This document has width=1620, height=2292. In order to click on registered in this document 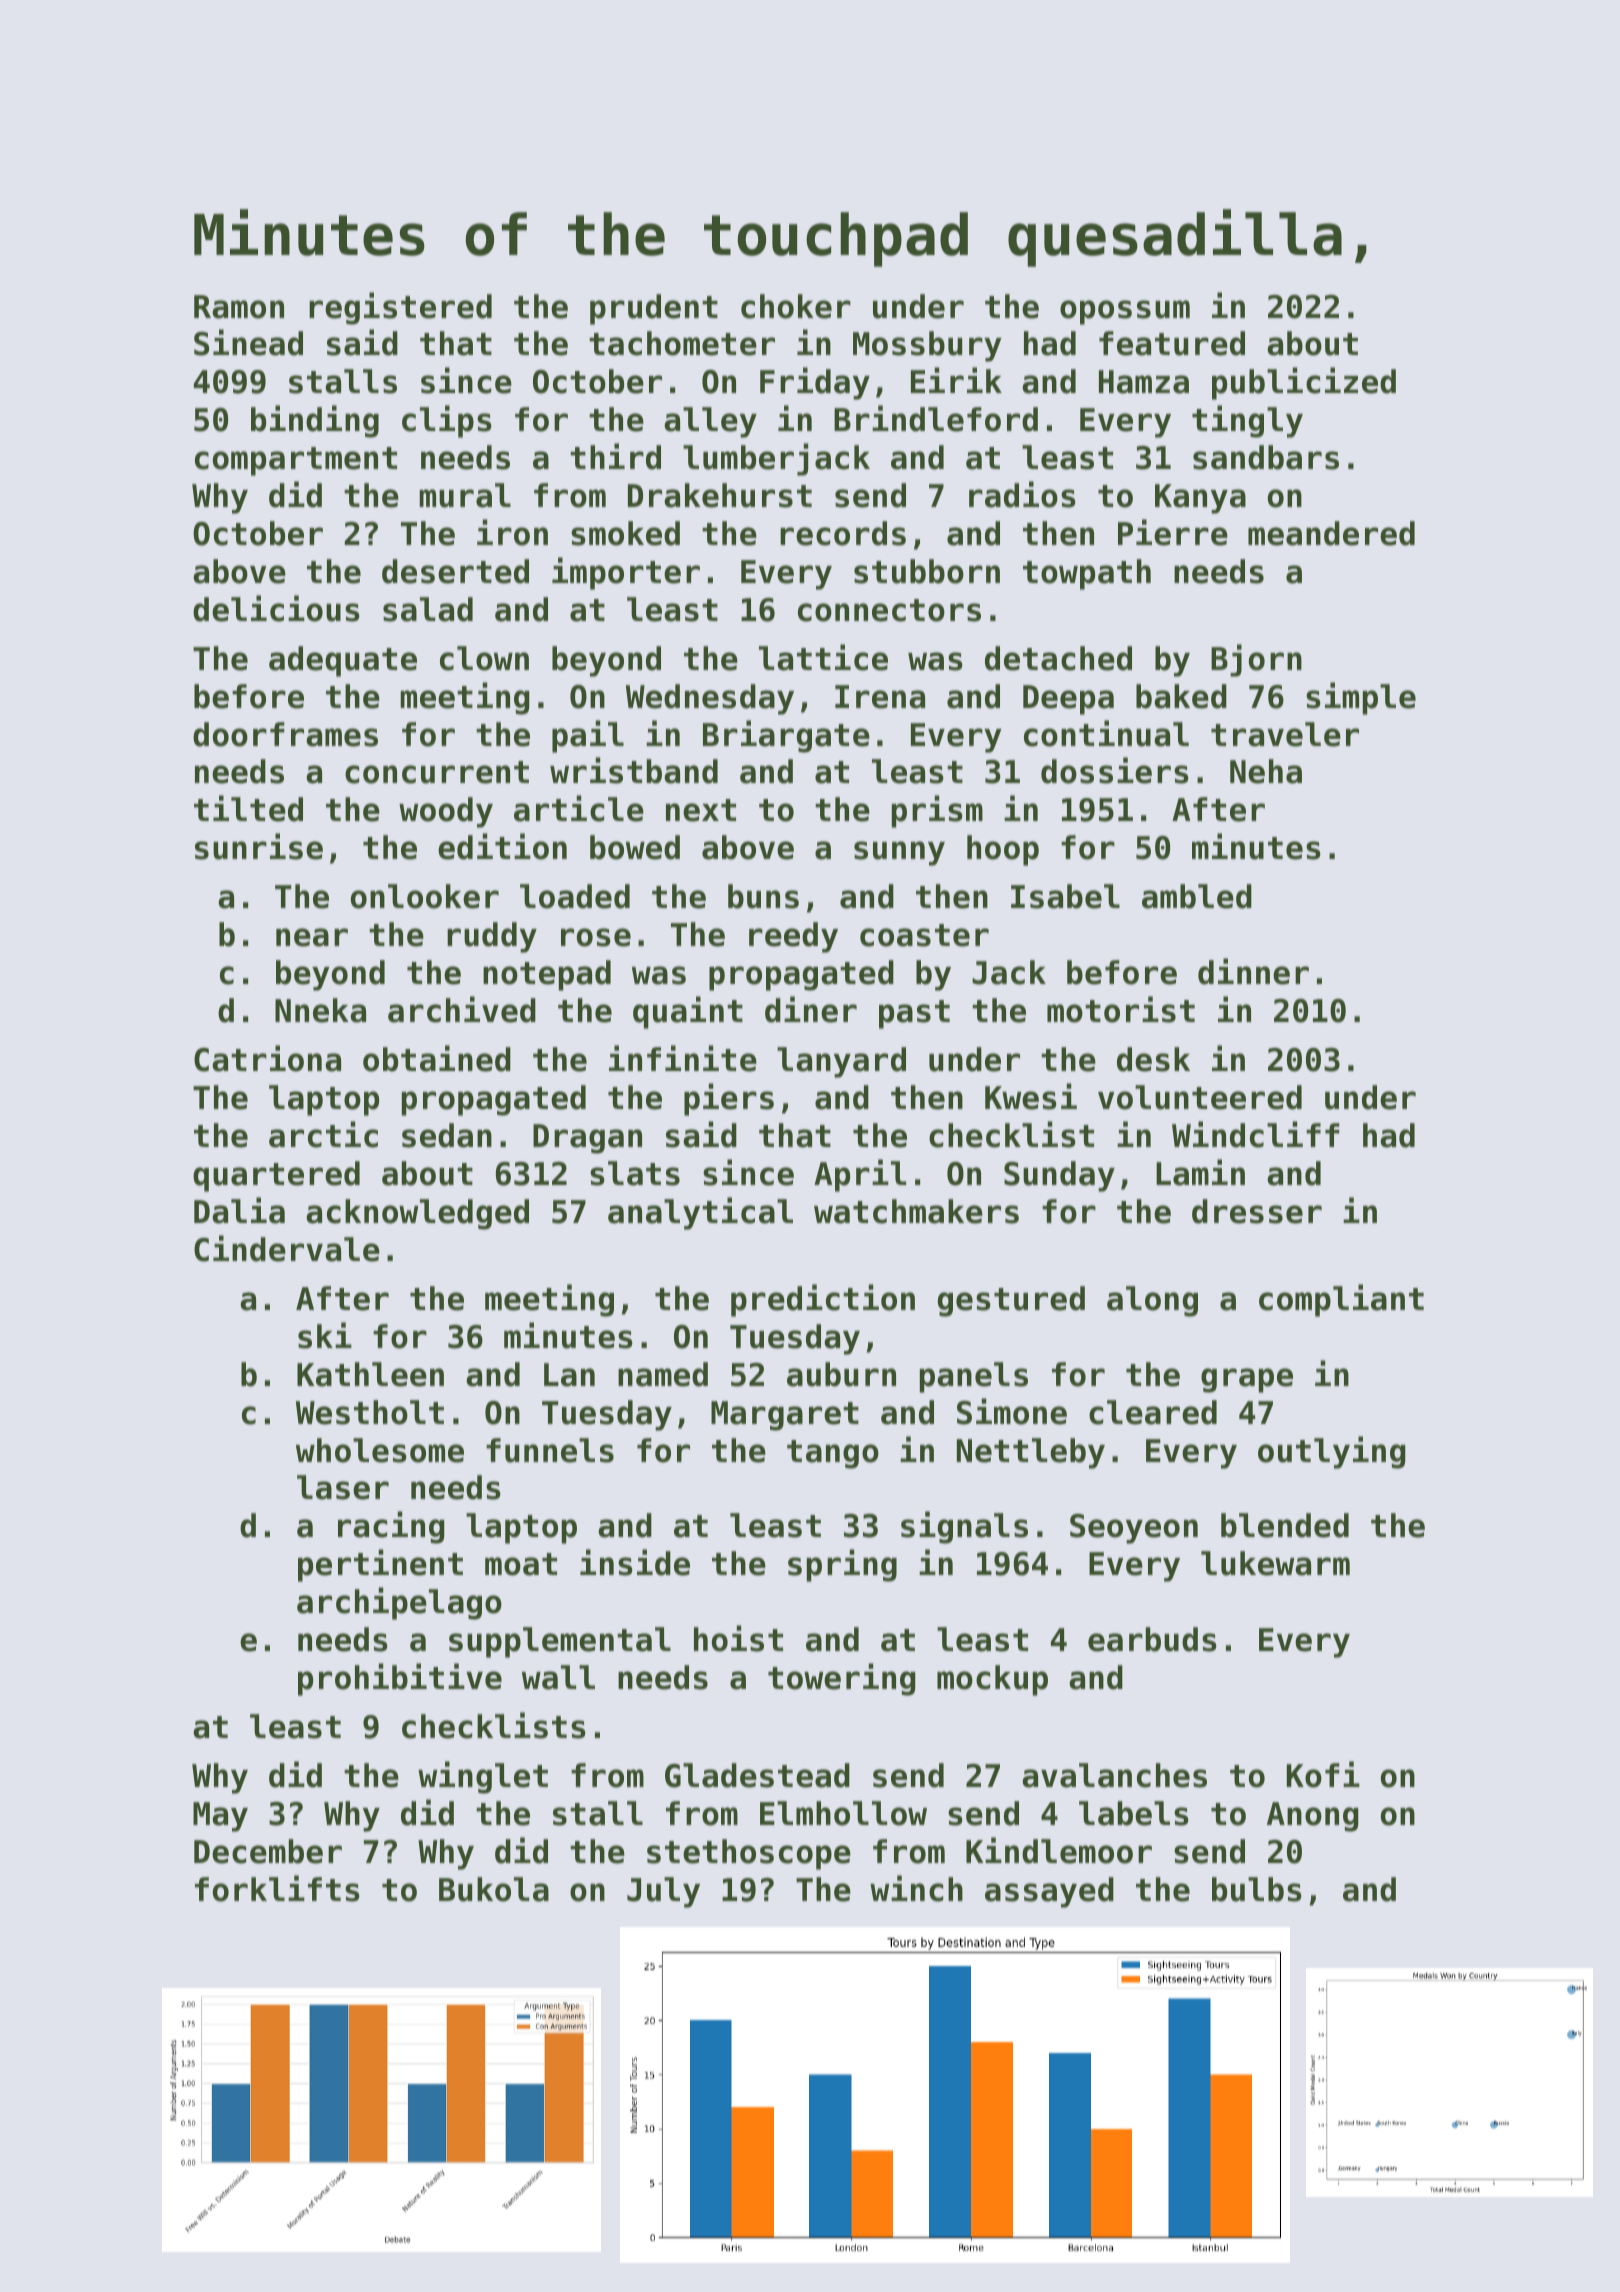, I will do `click(400, 308)`.
